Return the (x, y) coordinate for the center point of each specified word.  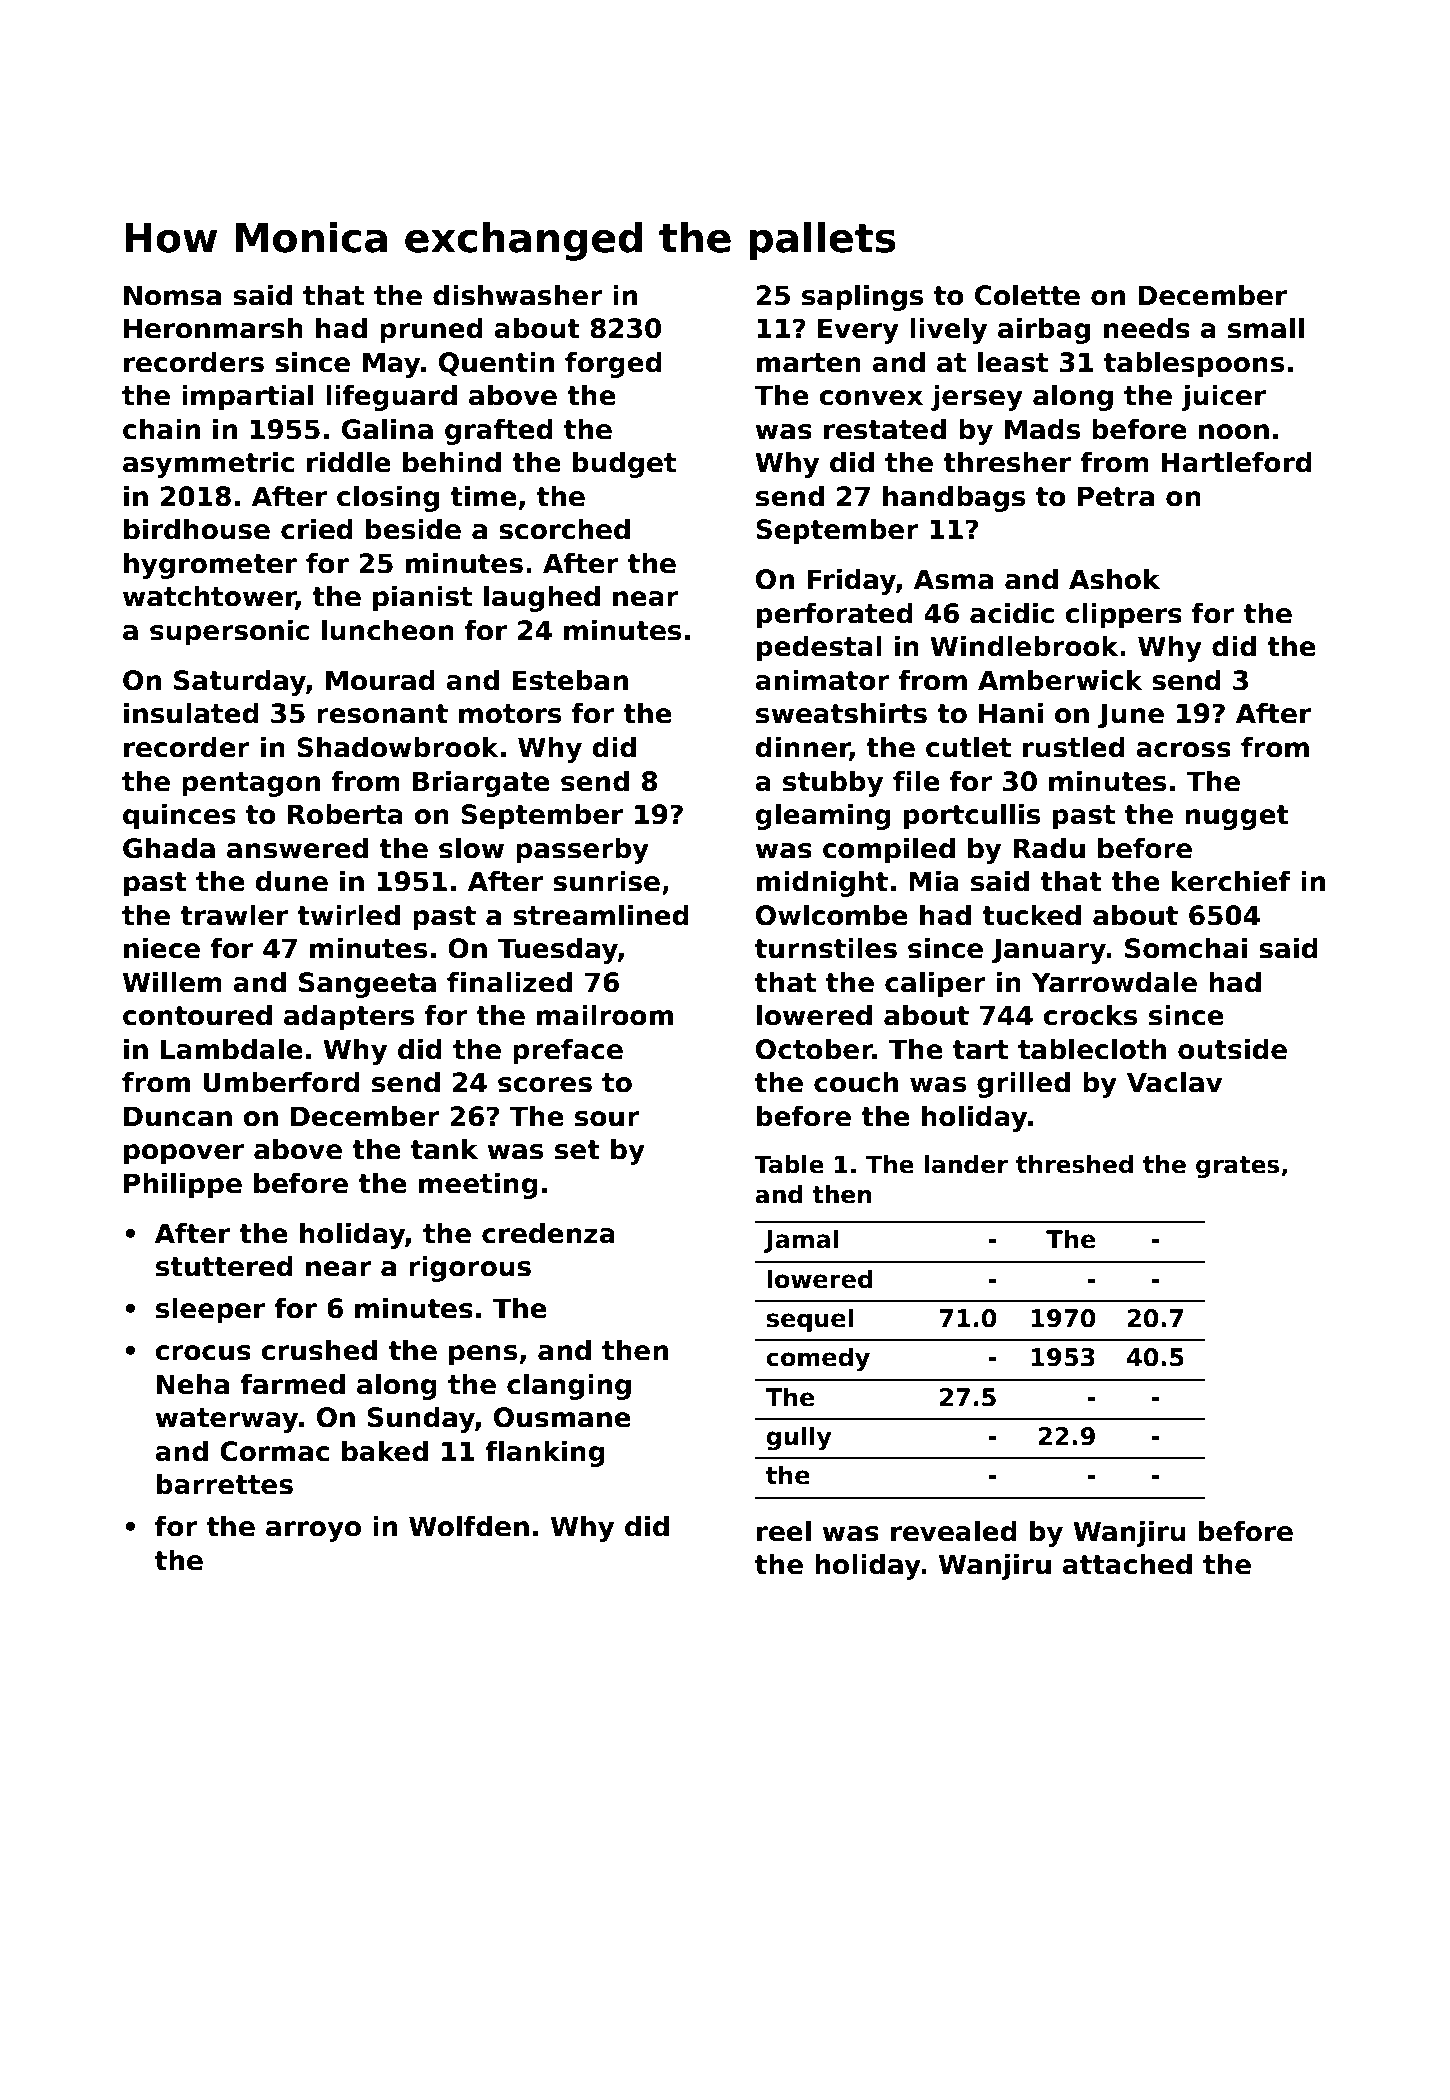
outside (1232, 1049)
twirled (348, 915)
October (814, 1049)
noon (1234, 432)
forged (613, 365)
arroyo (313, 1531)
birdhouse (197, 529)
